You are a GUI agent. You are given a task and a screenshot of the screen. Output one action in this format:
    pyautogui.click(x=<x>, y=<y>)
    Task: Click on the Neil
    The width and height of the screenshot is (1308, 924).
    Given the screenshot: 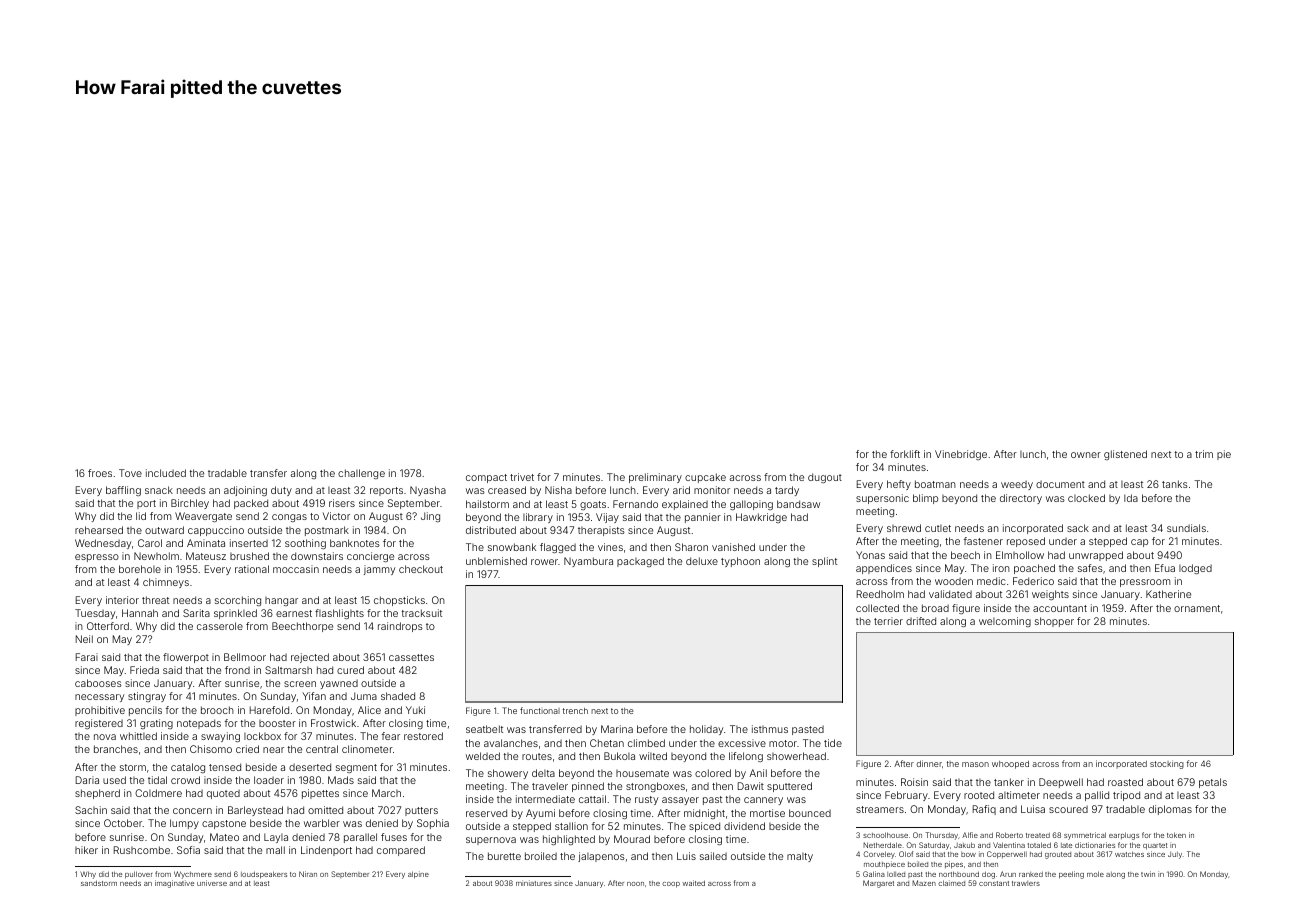 What is the action you would take?
    pyautogui.click(x=84, y=639)
